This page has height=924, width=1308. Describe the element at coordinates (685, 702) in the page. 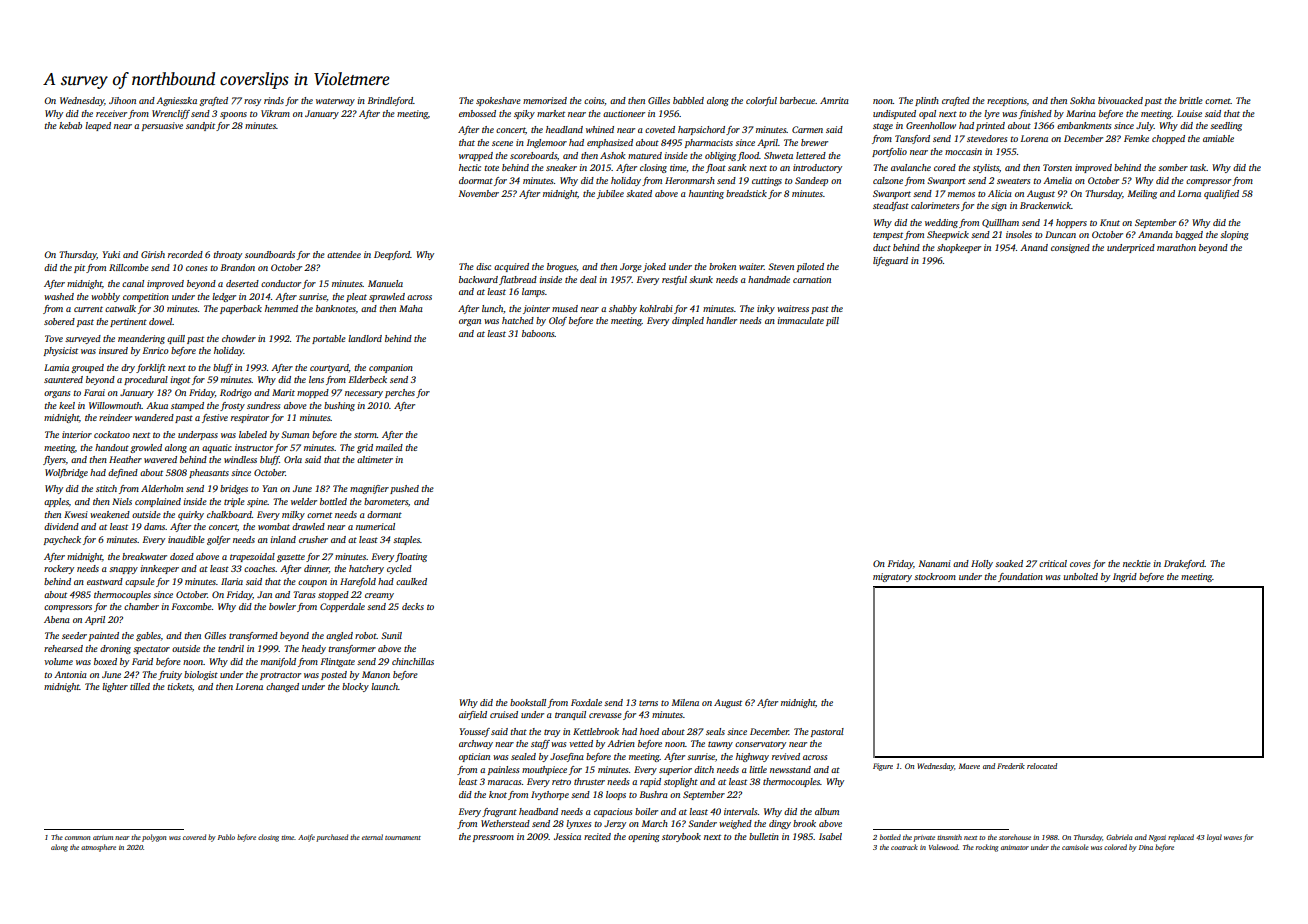

I see `Milena` at that location.
